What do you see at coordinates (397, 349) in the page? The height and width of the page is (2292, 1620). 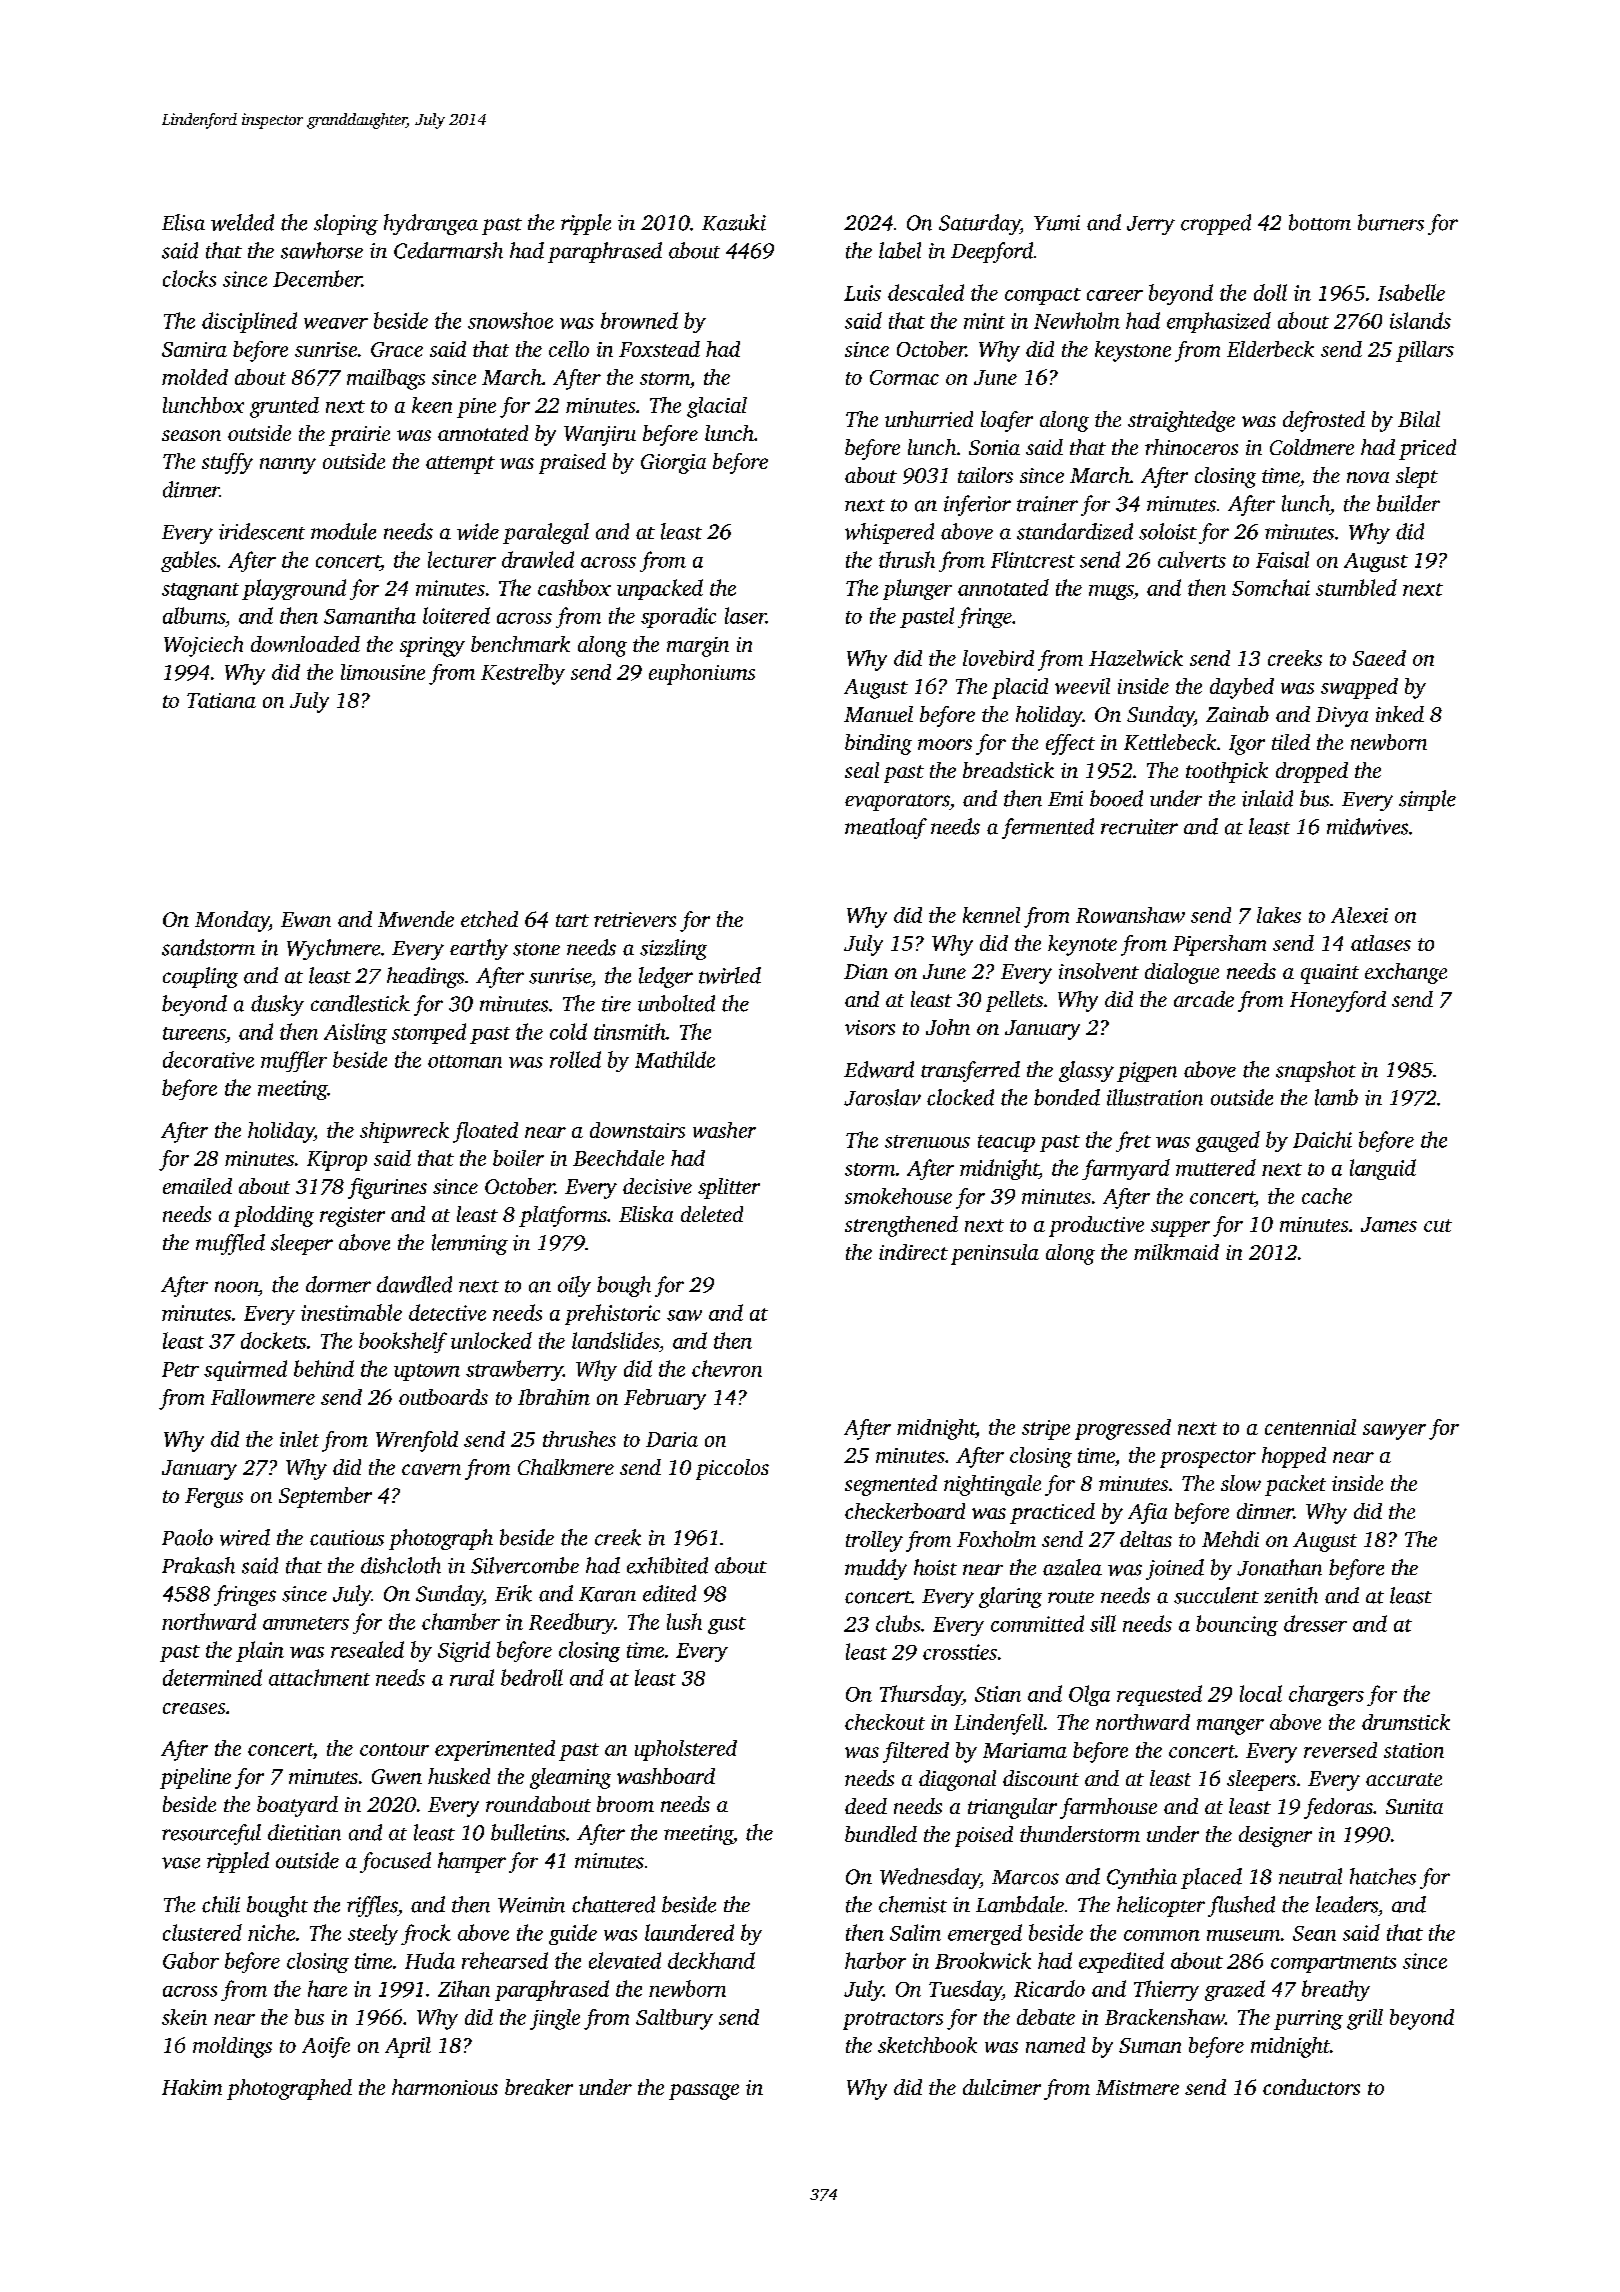 I see `Grace` at bounding box center [397, 349].
